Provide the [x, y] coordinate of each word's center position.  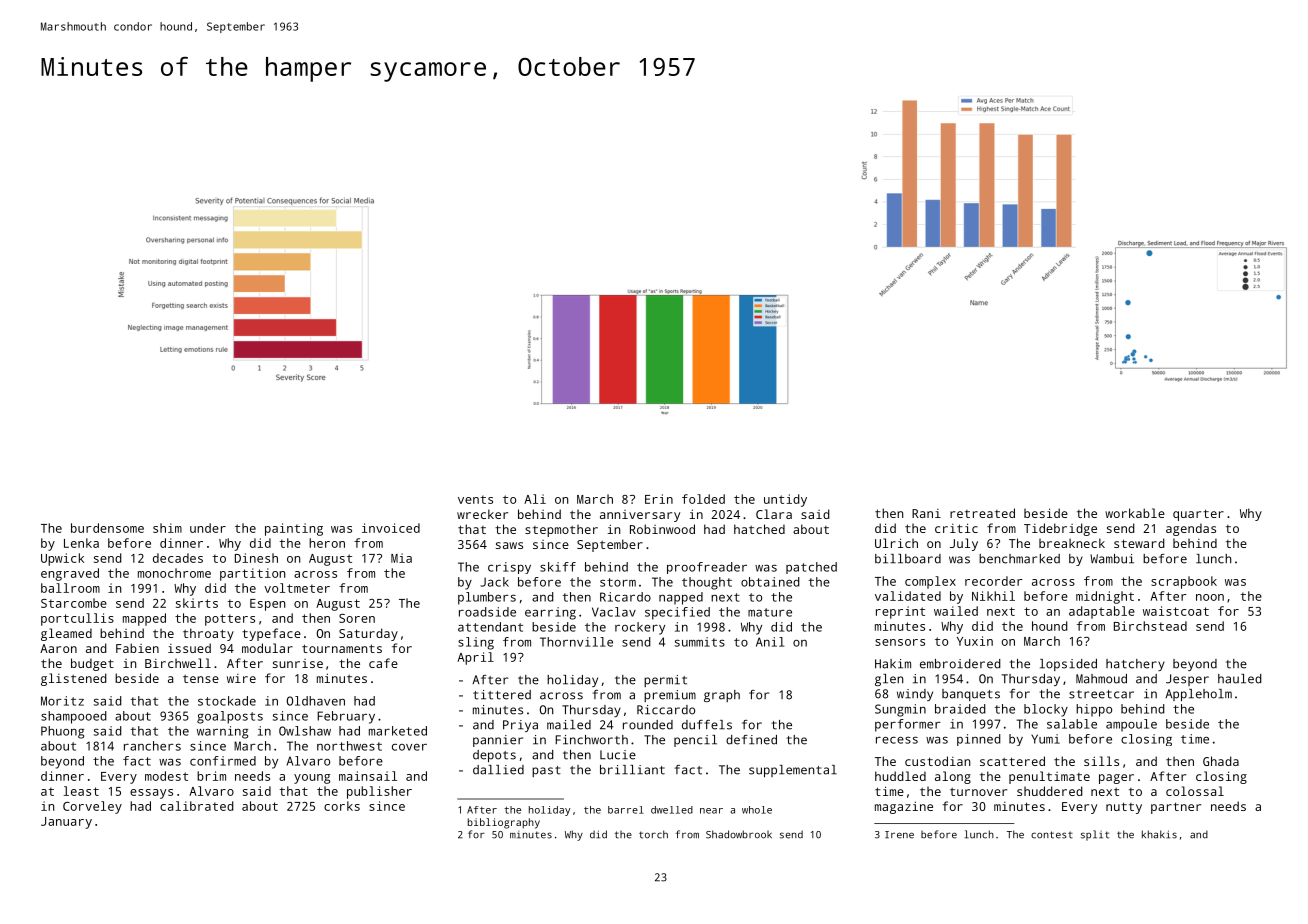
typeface [271, 634]
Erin [659, 499]
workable [1135, 513]
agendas [1191, 529]
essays [151, 794]
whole [757, 810]
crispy [509, 568]
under [208, 528]
